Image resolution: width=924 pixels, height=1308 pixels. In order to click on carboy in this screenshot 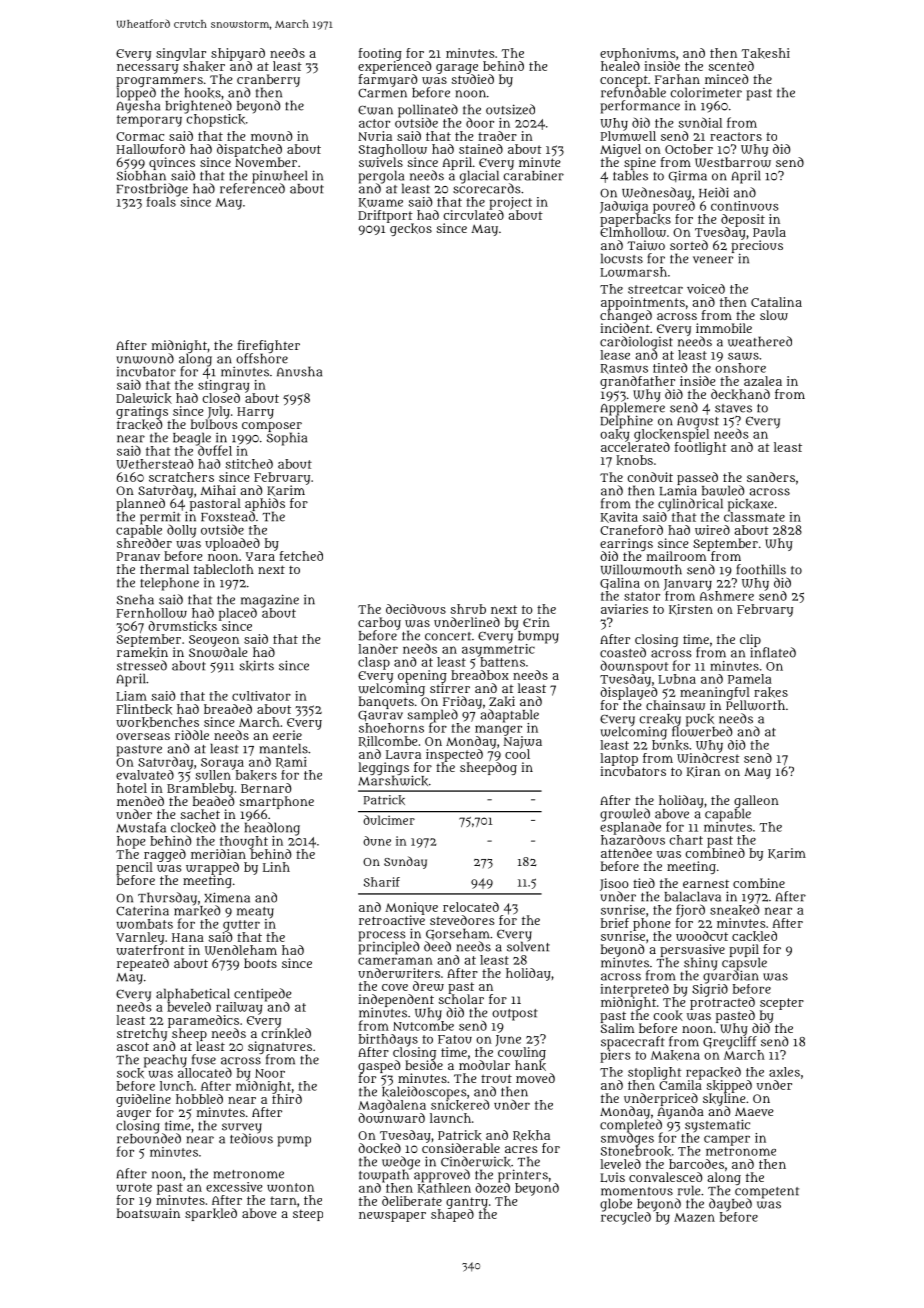, I will do `click(379, 623)`.
